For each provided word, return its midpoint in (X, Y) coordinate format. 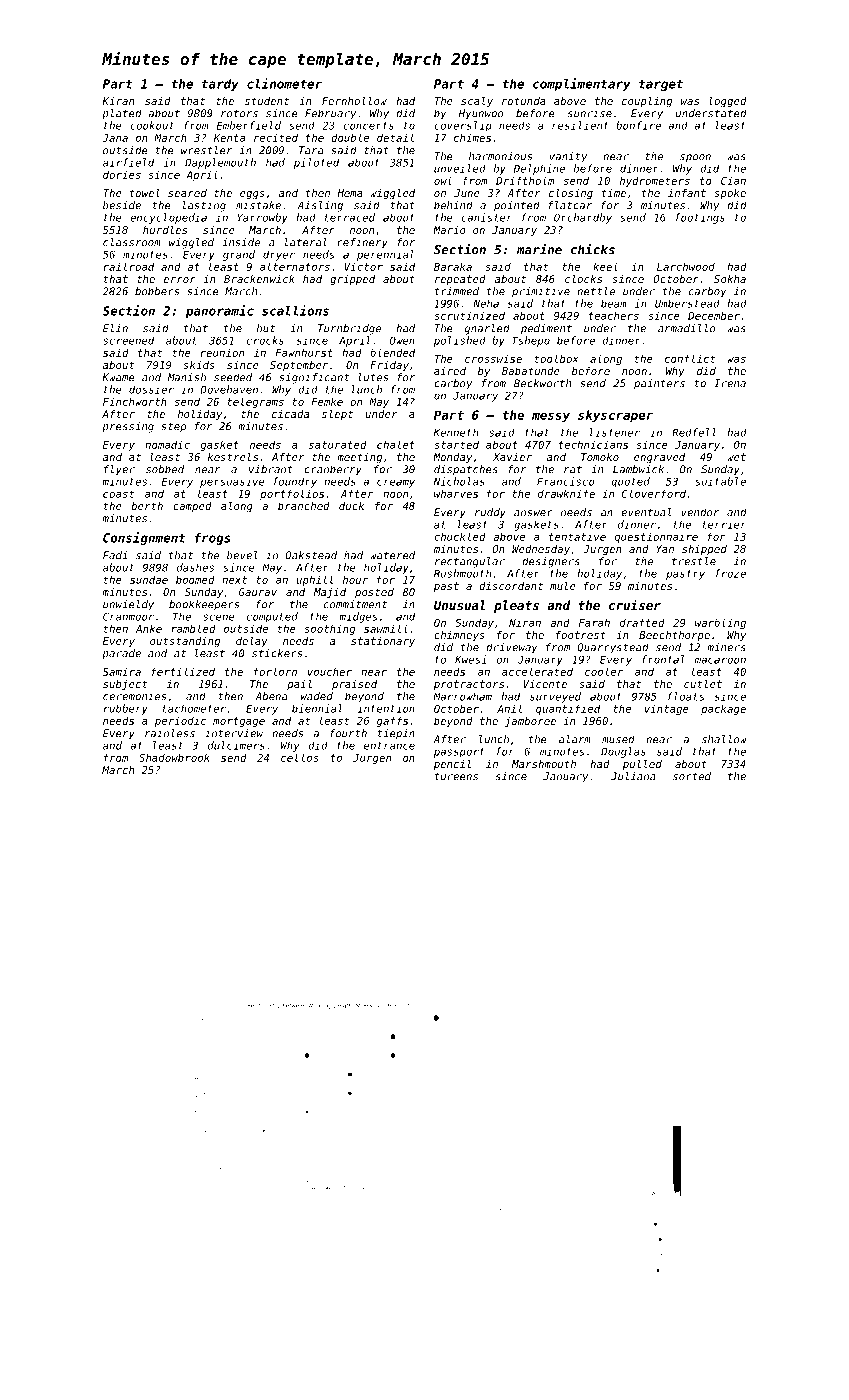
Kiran (118, 101)
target (661, 85)
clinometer (284, 83)
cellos (300, 757)
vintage (667, 709)
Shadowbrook (174, 757)
